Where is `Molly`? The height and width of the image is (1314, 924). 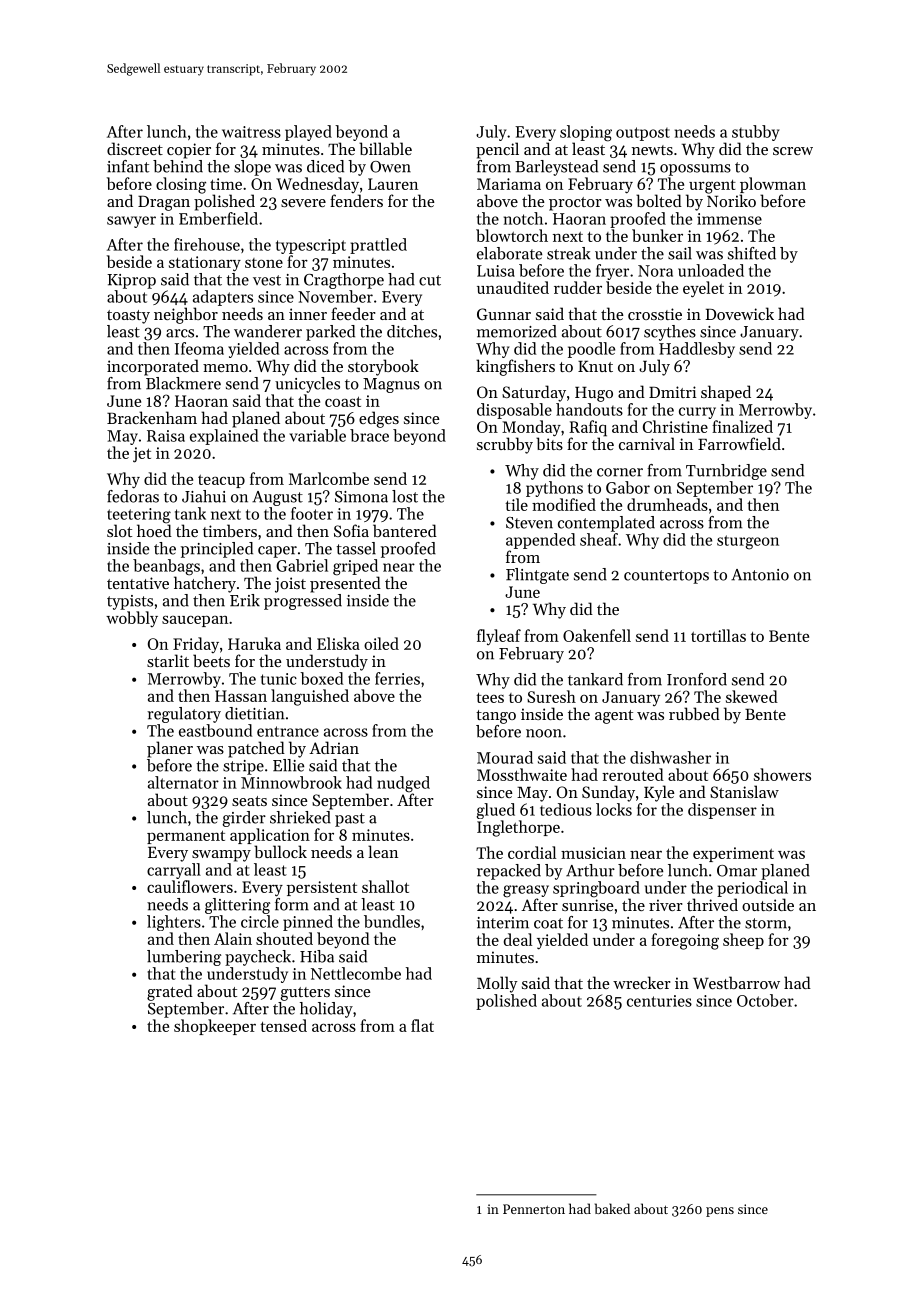 Molly is located at coordinates (497, 984).
